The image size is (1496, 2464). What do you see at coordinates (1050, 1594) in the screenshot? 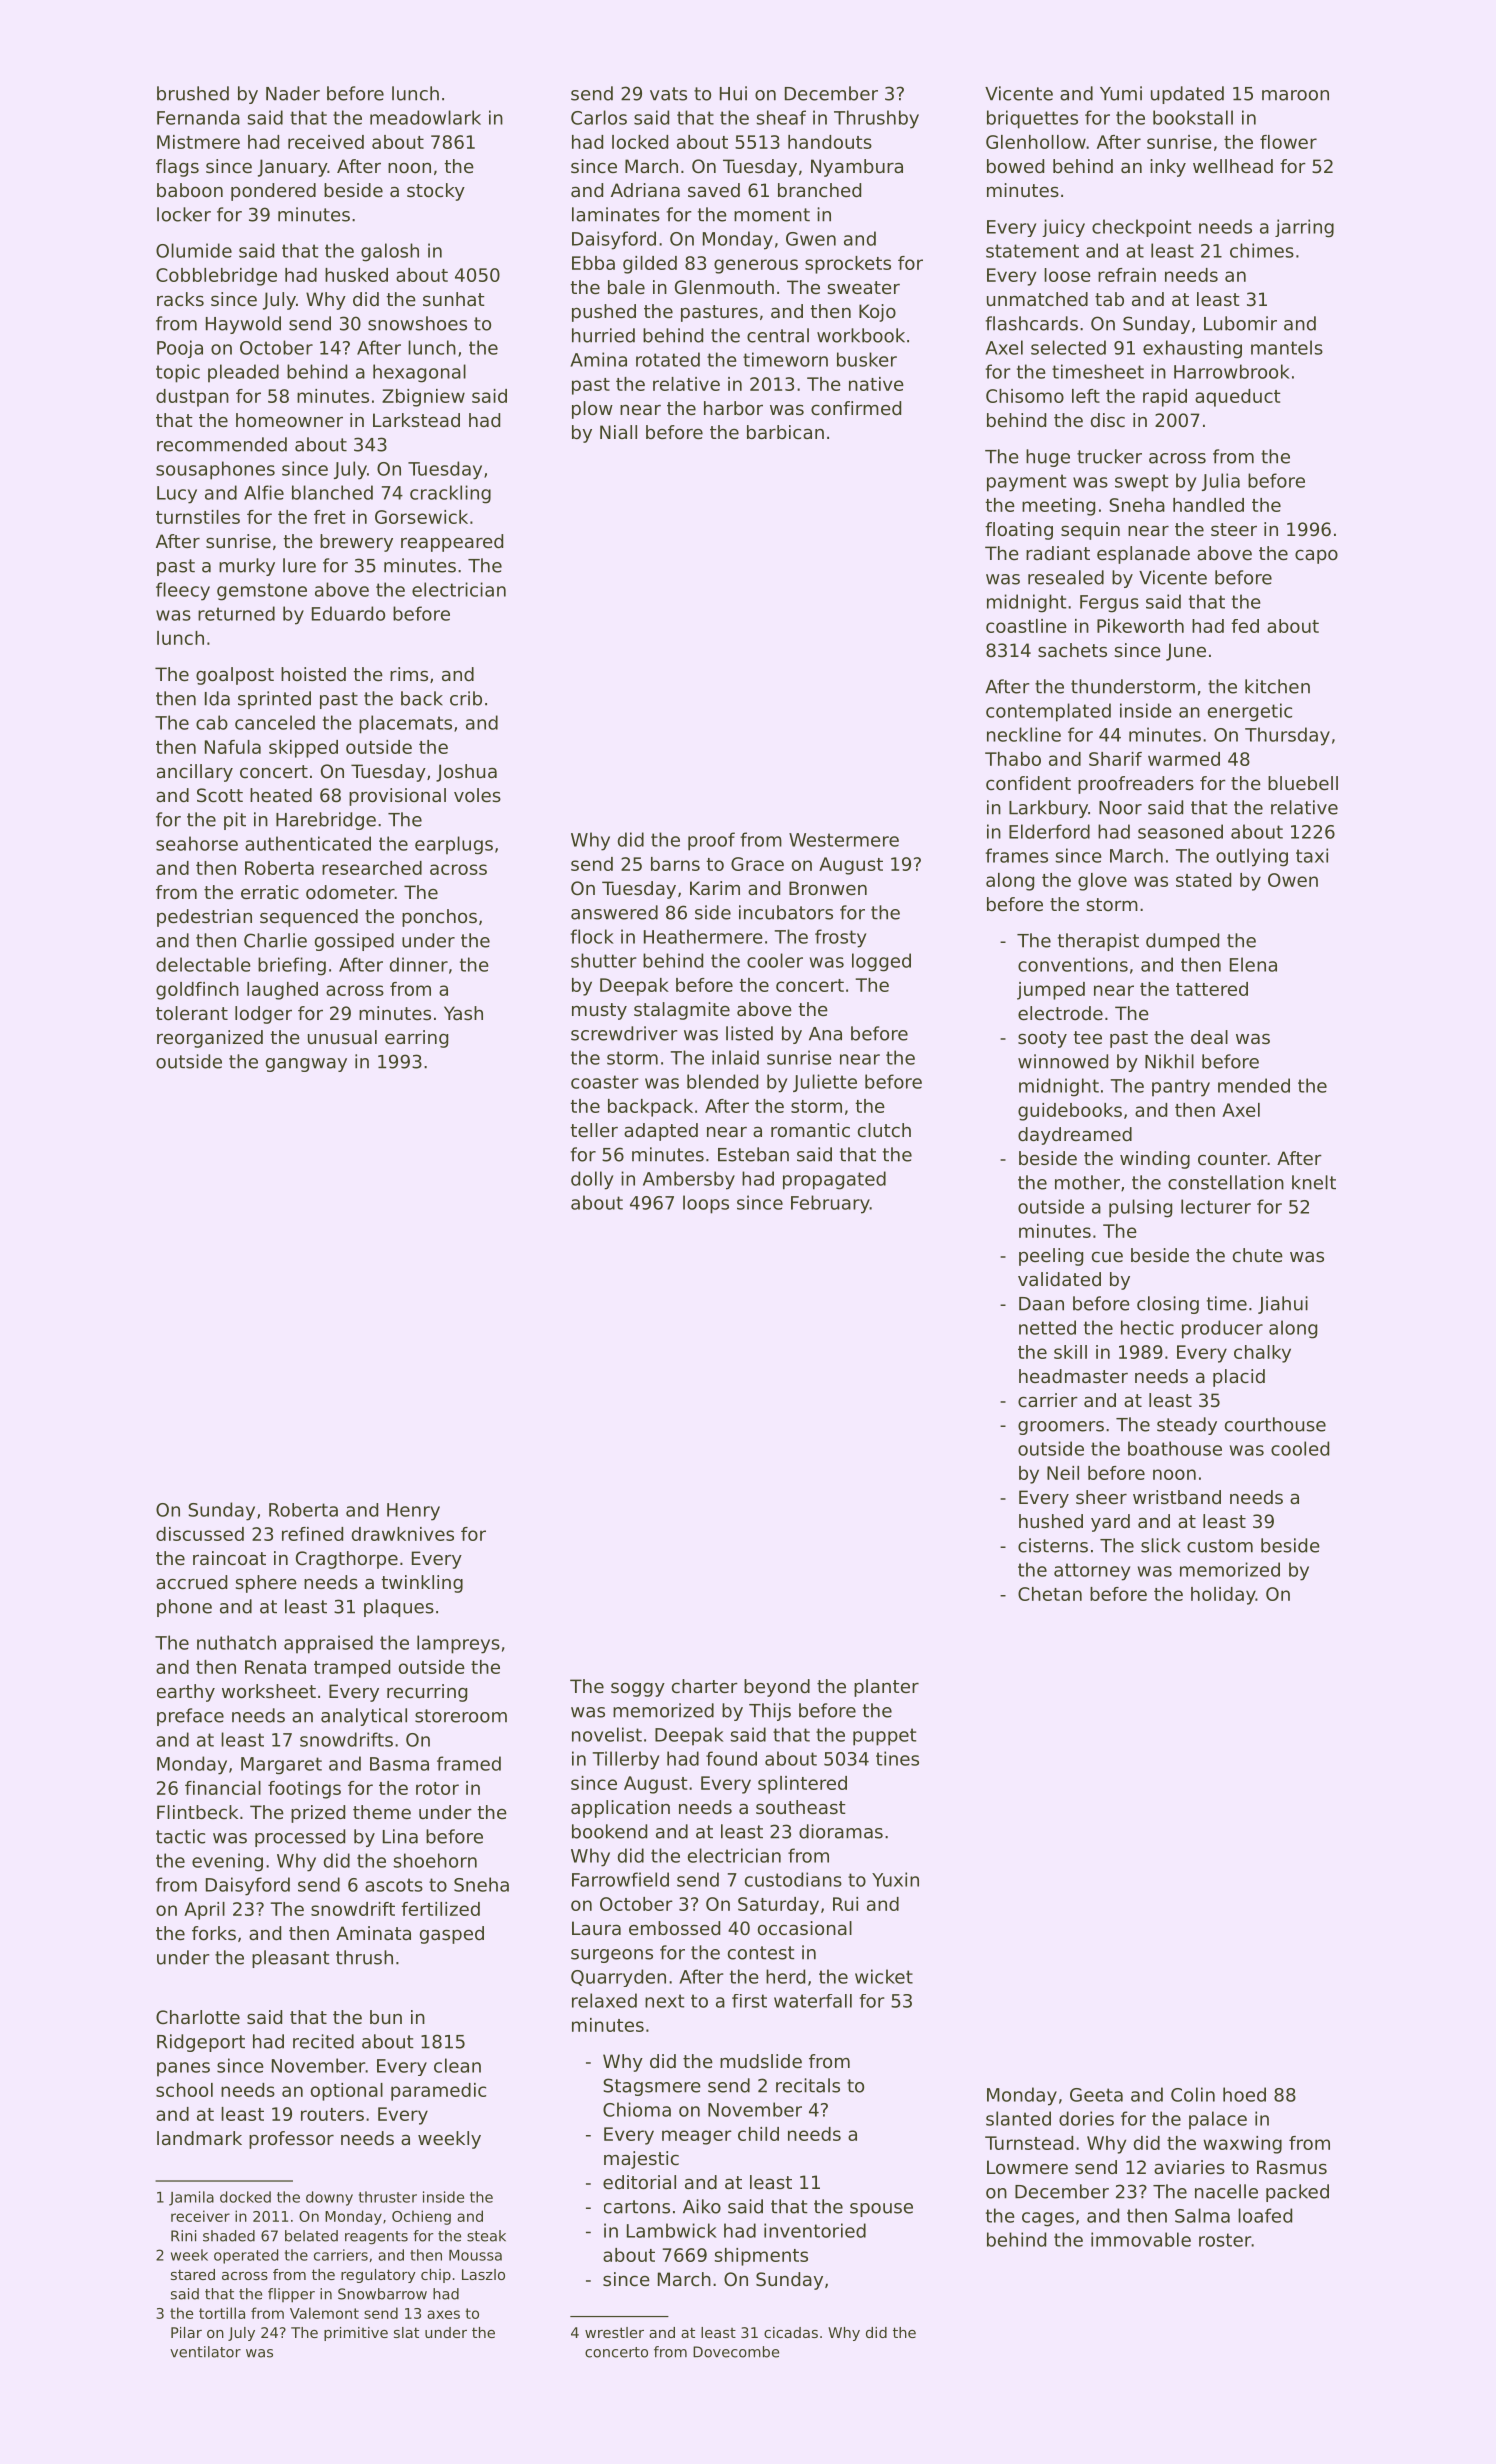
I see `Chetan` at bounding box center [1050, 1594].
